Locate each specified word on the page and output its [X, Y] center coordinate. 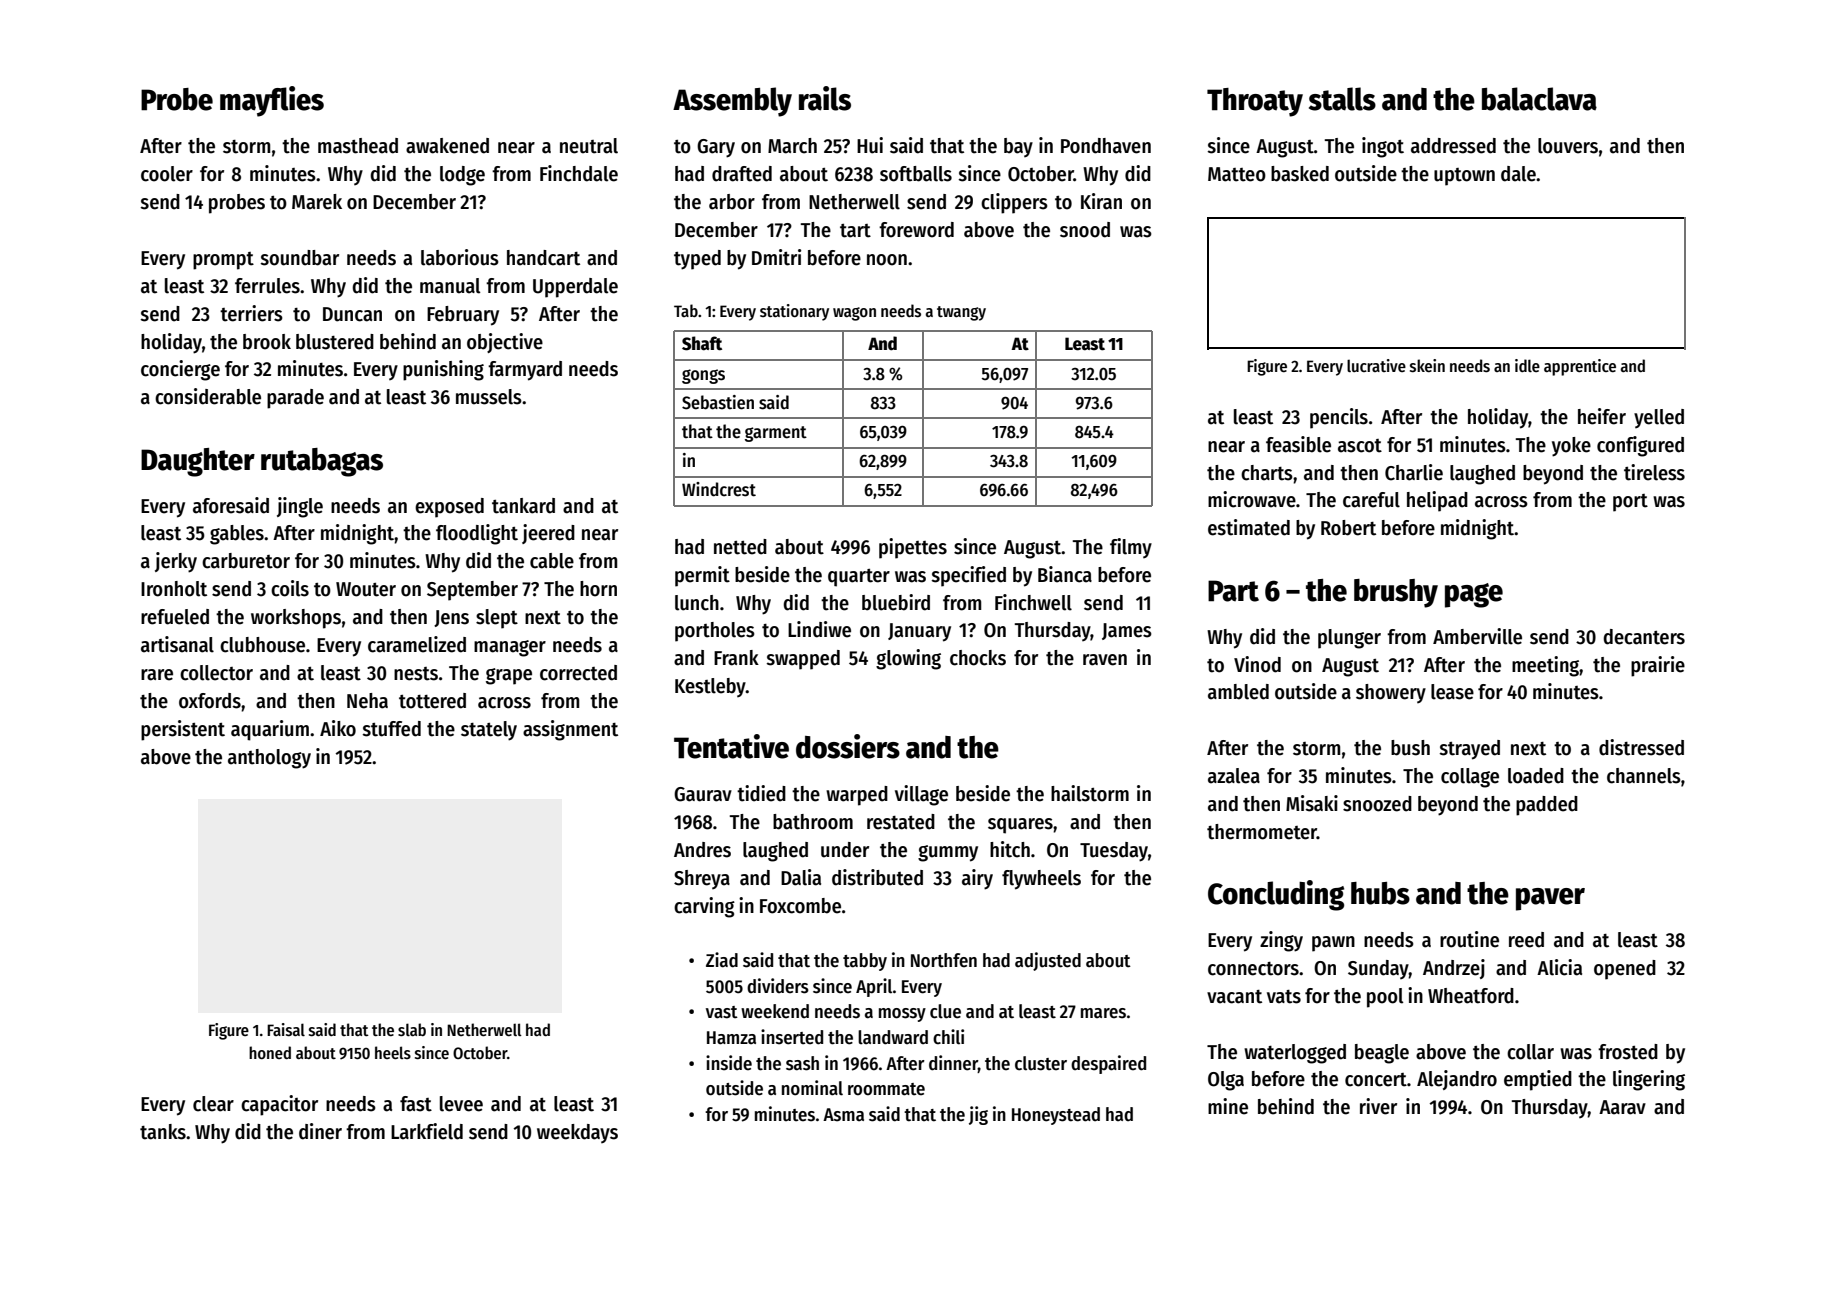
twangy [961, 313]
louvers [1568, 146]
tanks [163, 1132]
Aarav [1622, 1107]
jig [978, 1115]
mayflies [272, 101]
